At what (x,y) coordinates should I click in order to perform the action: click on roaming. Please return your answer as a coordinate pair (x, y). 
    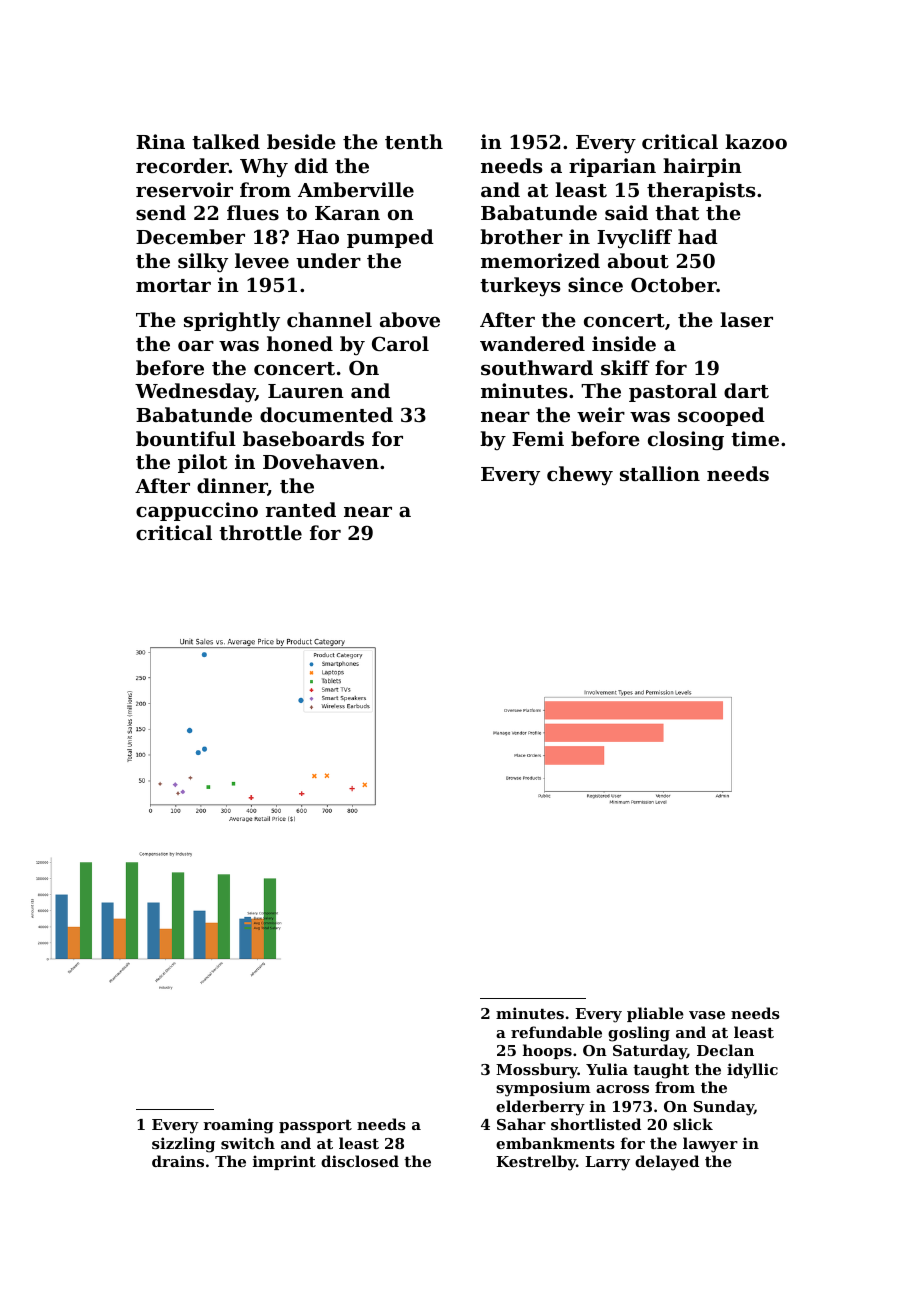
    Looking at the image, I should click on (239, 1126).
